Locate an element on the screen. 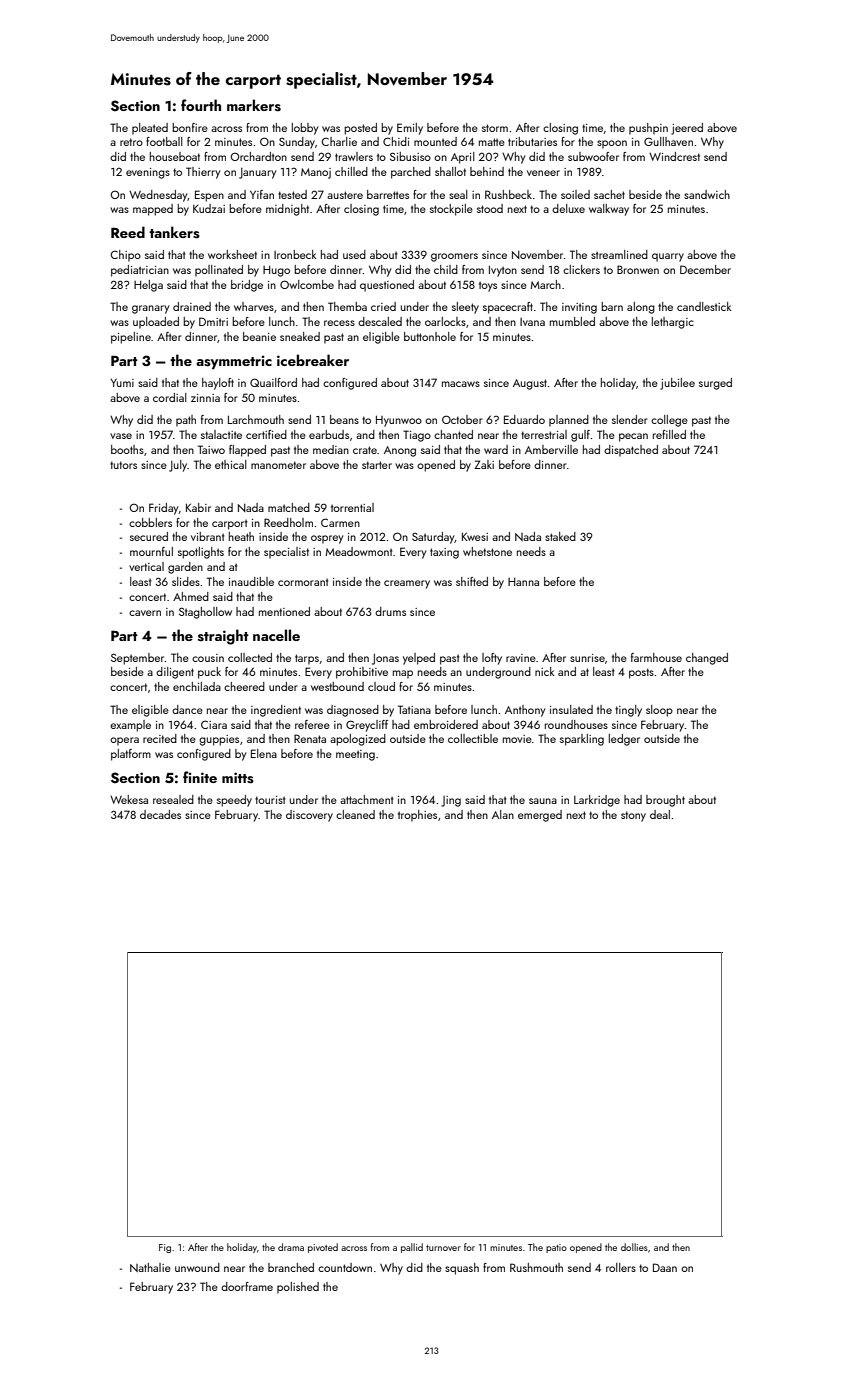 The height and width of the screenshot is (1400, 849). questioned is located at coordinates (387, 286).
